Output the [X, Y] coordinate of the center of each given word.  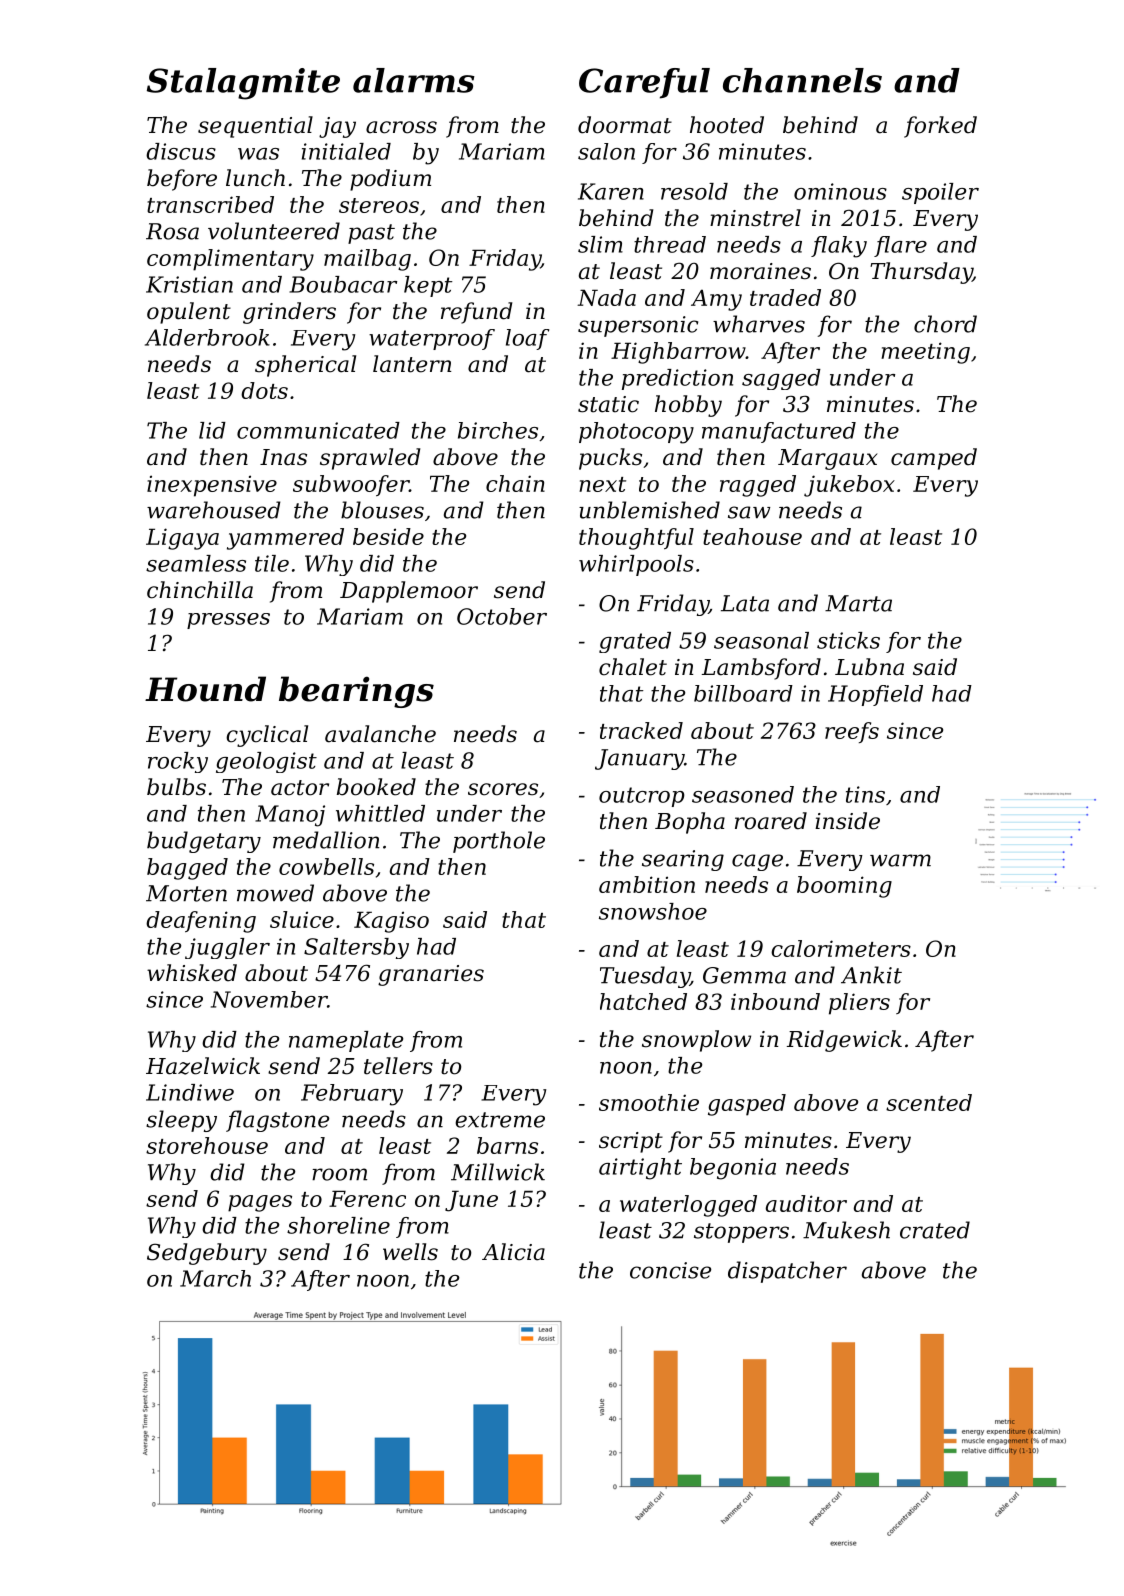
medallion [326, 840]
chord [945, 324]
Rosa [172, 231]
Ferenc [367, 1198]
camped [934, 459]
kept [428, 286]
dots [264, 390]
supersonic [638, 326]
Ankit [871, 975]
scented [929, 1102]
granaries [431, 975]
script [631, 1142]
